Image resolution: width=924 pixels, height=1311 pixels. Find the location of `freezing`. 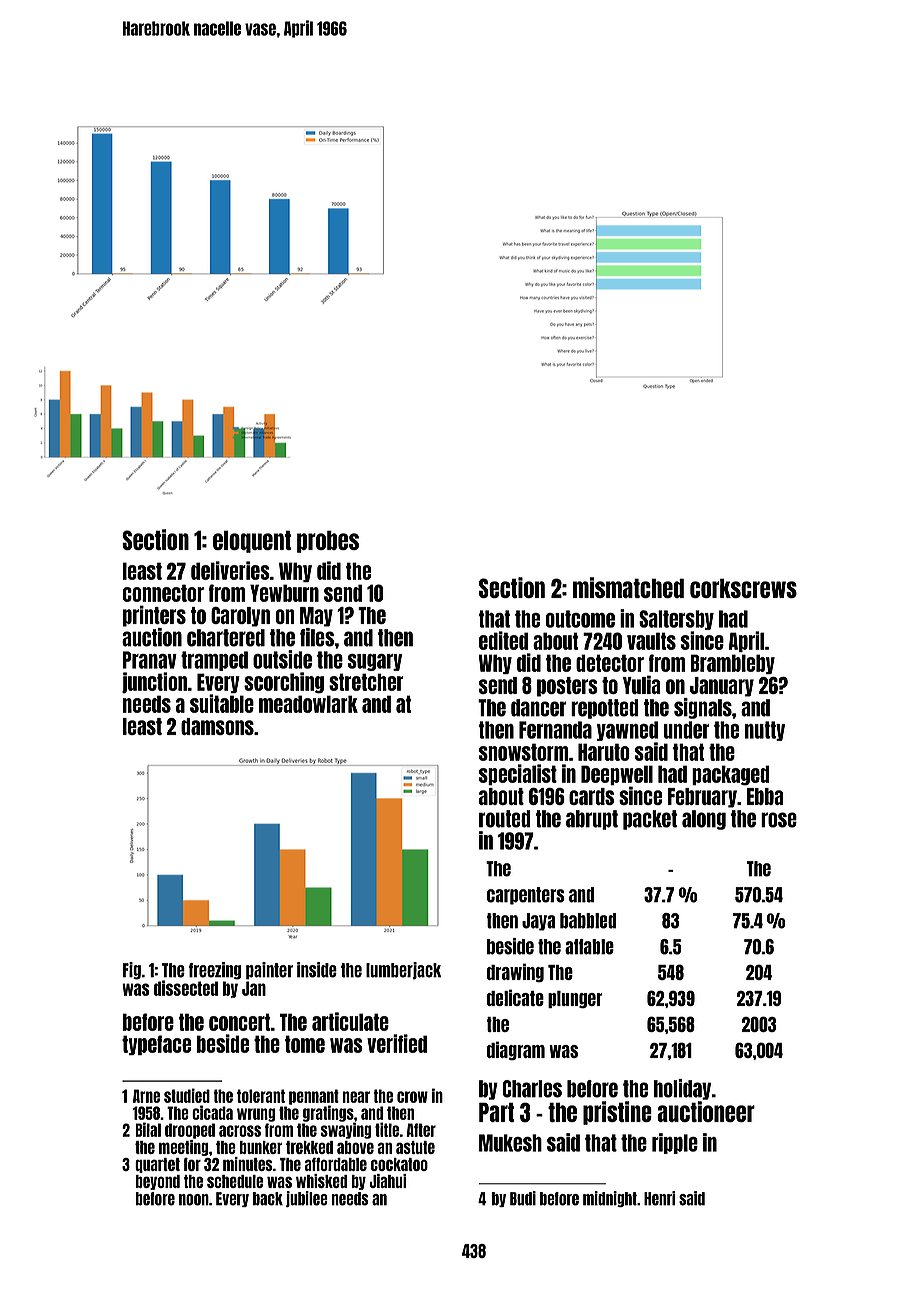

freezing is located at coordinates (215, 971).
